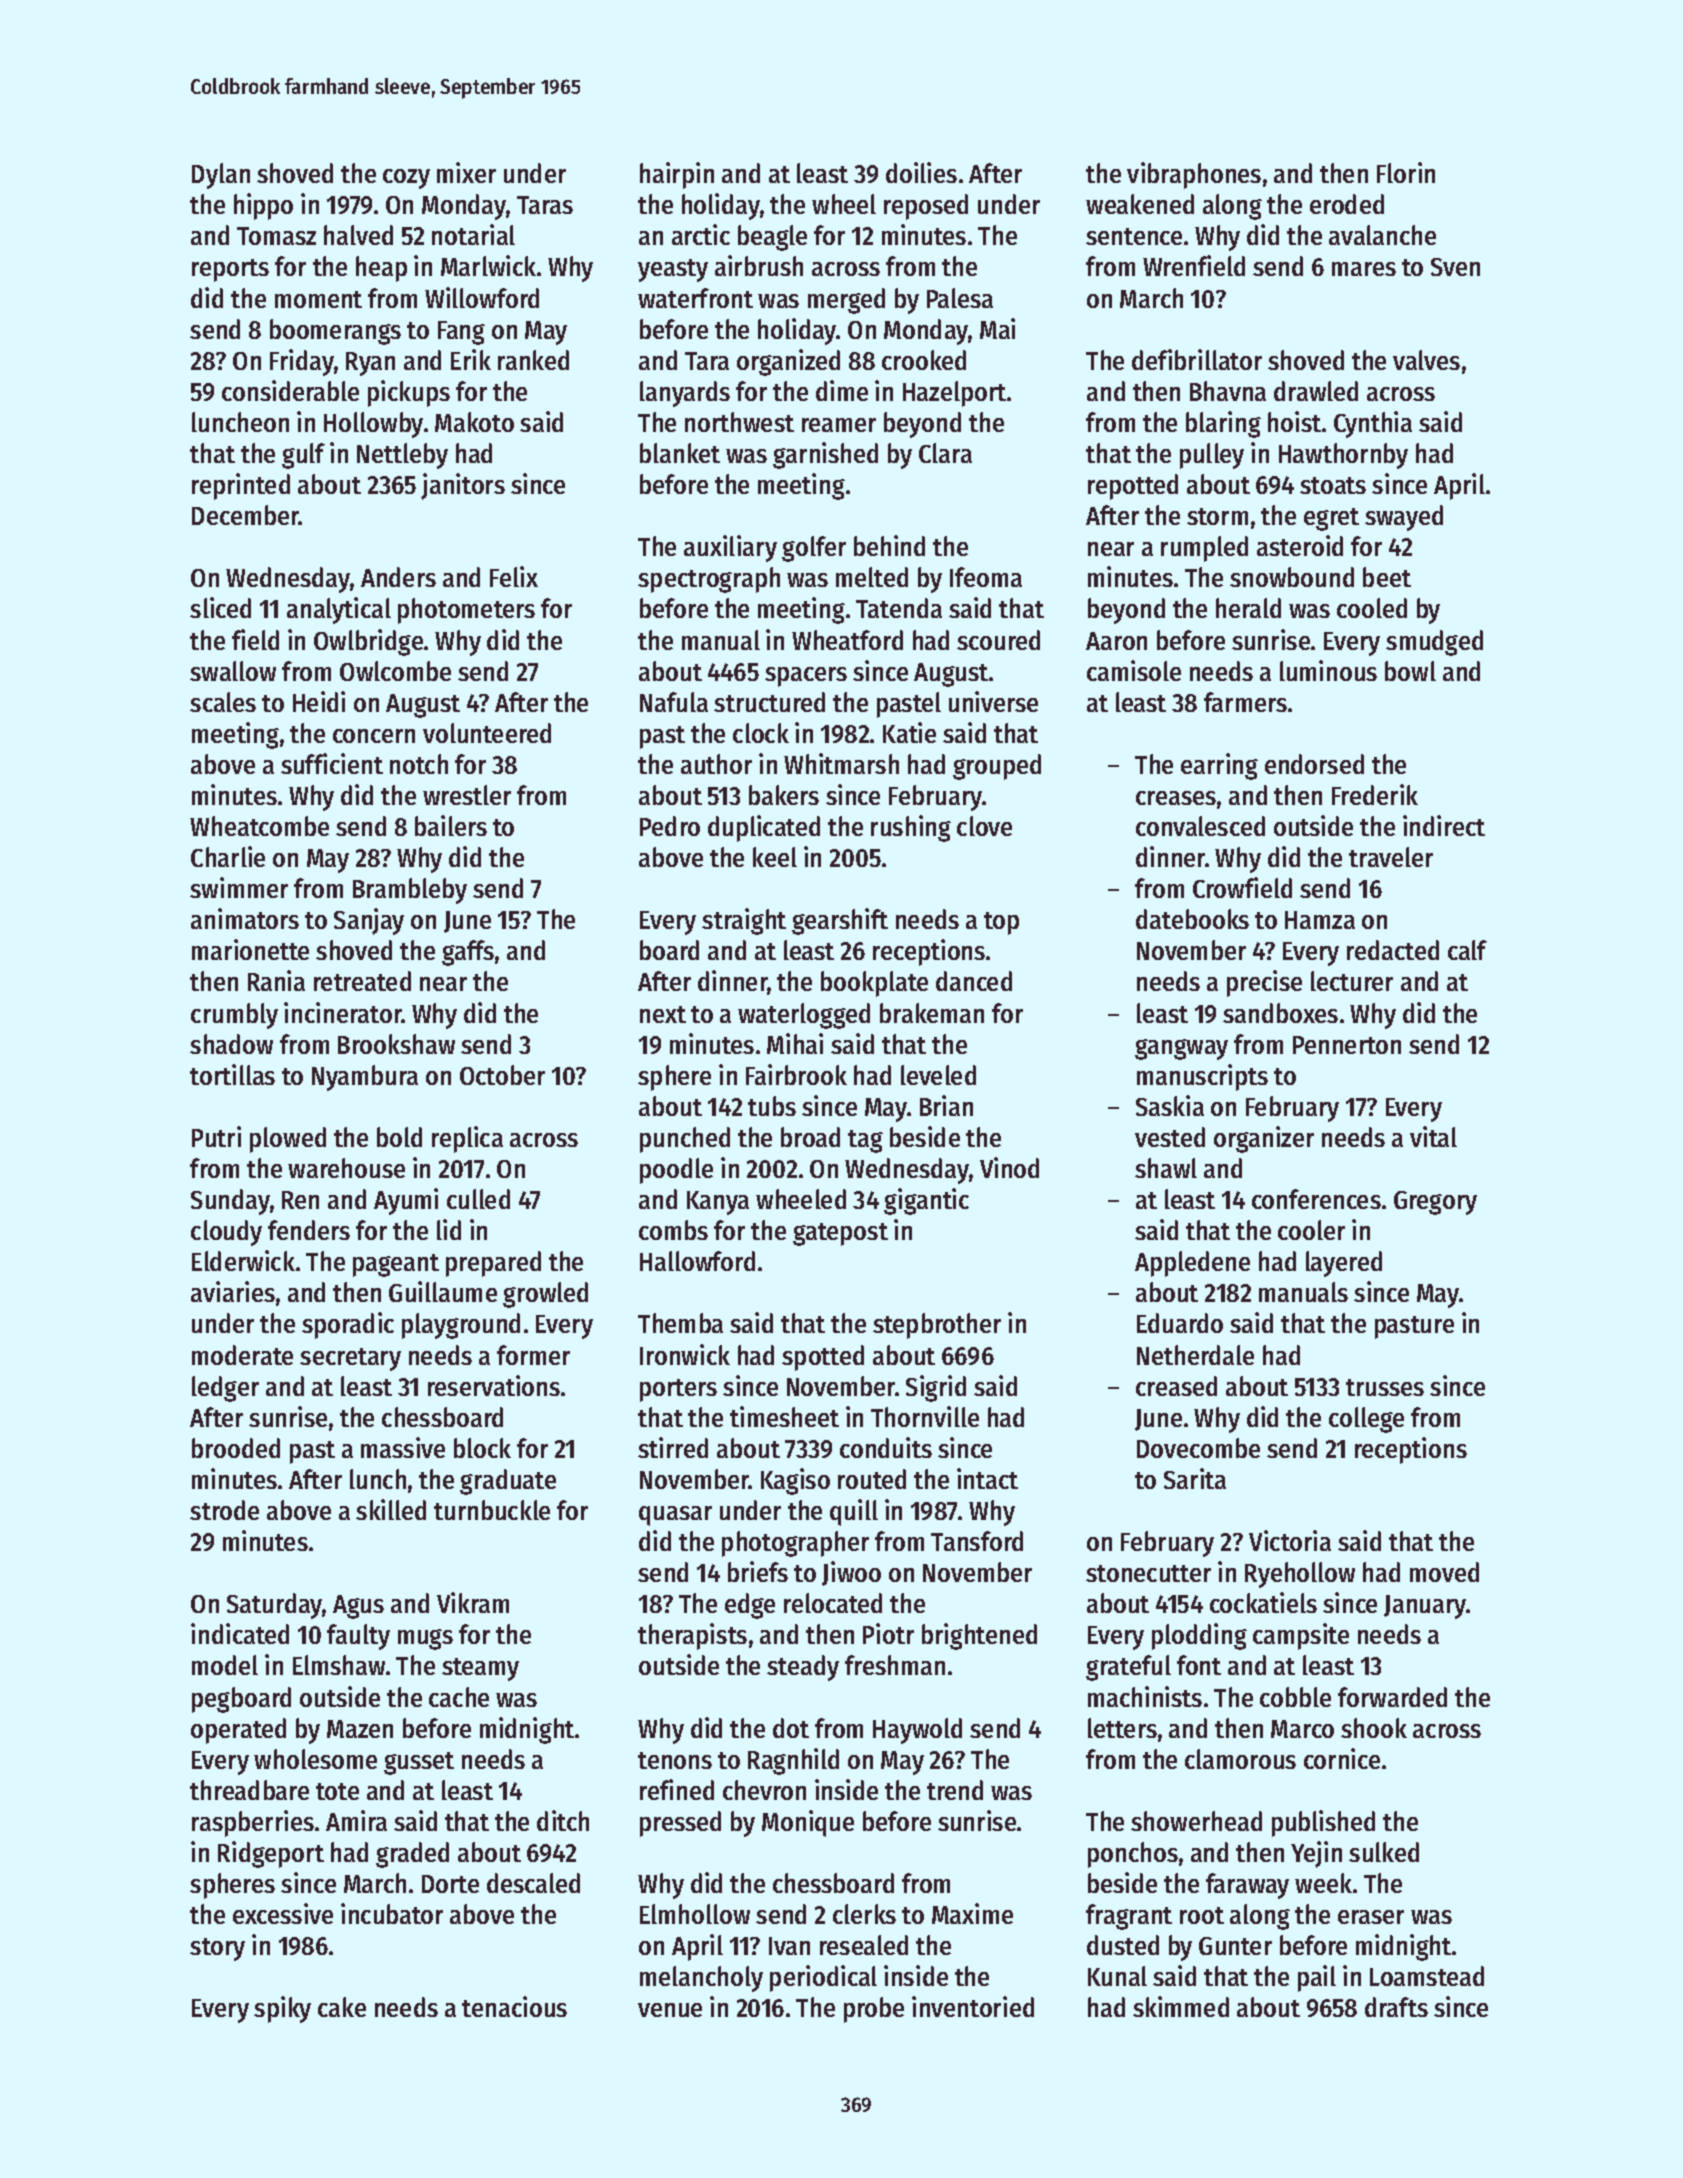 This document has height=2178, width=1683. What do you see at coordinates (1328, 670) in the document?
I see `luminous` at bounding box center [1328, 670].
